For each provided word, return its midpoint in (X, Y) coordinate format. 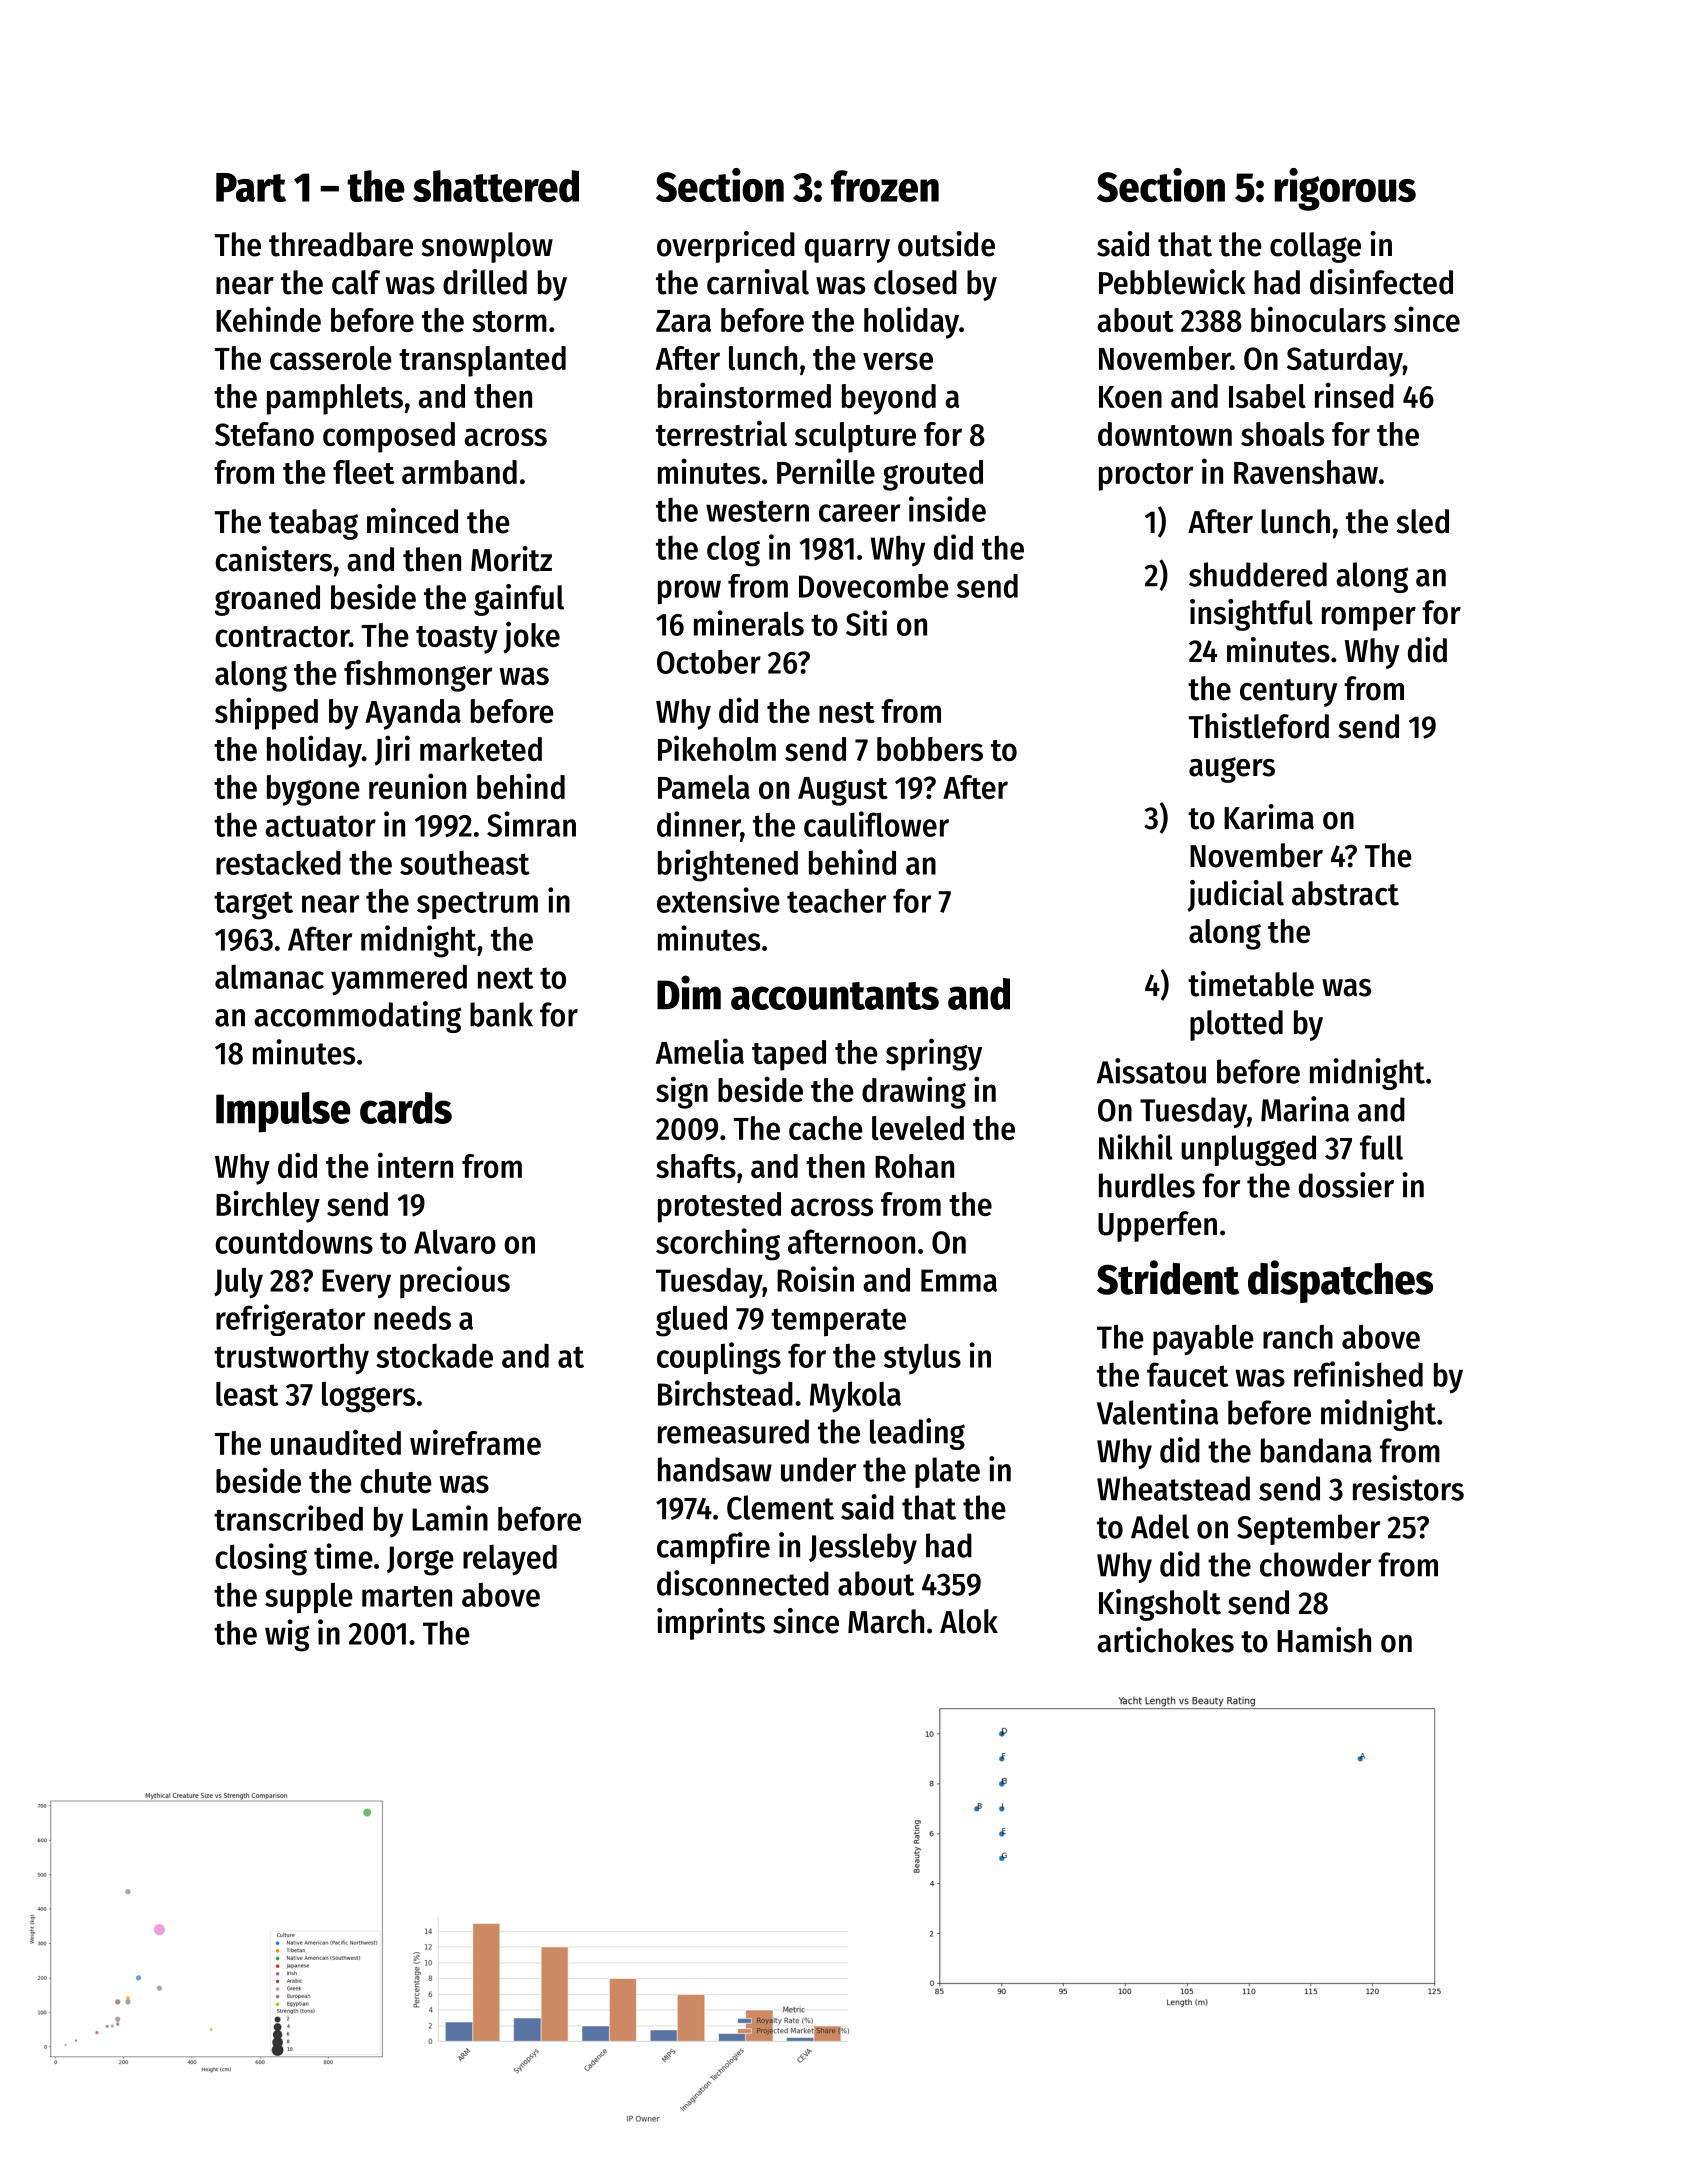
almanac (269, 977)
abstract (1345, 893)
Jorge (420, 1561)
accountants (835, 996)
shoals (1282, 434)
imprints (711, 1624)
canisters (273, 559)
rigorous (1345, 189)
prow (689, 592)
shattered (496, 186)
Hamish (1324, 1640)
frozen (885, 186)
